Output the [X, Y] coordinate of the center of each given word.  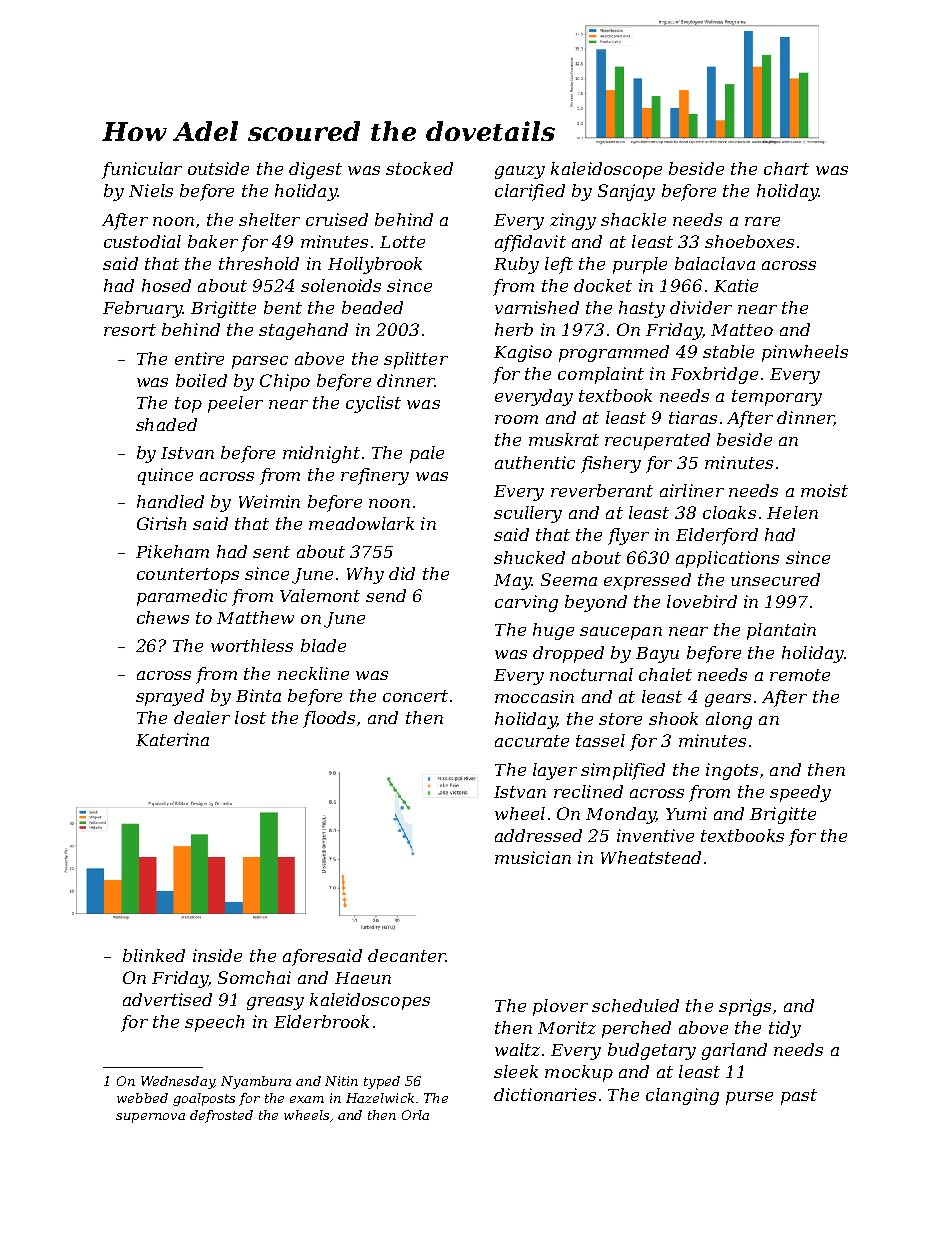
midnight [321, 454]
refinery [375, 476]
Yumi [686, 813]
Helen [792, 512]
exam [307, 1099]
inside [217, 955]
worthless [252, 645]
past [799, 1097]
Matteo [742, 330]
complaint [601, 375]
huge [553, 631]
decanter [407, 955]
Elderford [717, 536]
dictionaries [545, 1094]
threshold [259, 263]
